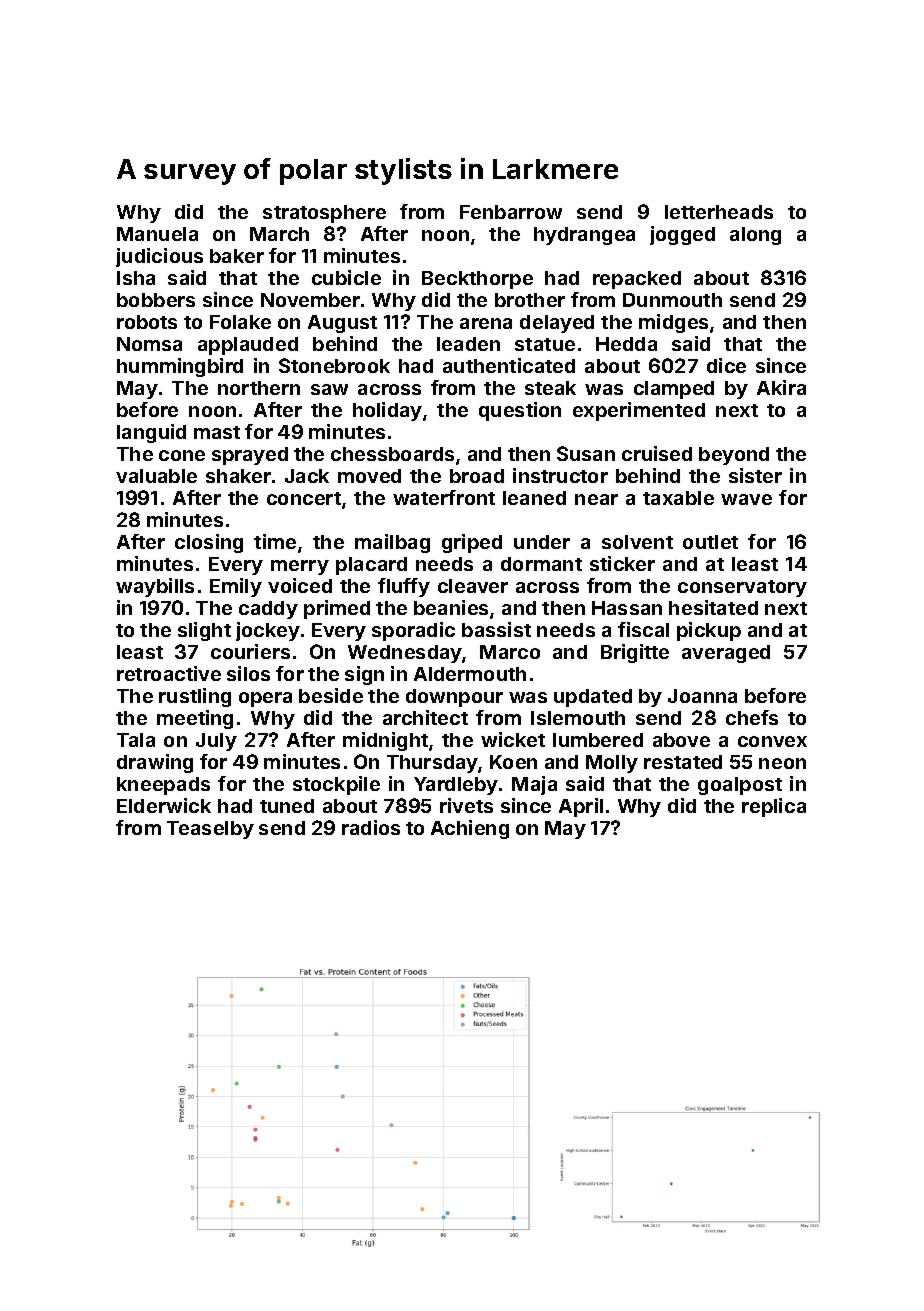 This screenshot has width=924, height=1311. Describe the element at coordinates (719, 212) in the screenshot. I see `letterheads` at that location.
